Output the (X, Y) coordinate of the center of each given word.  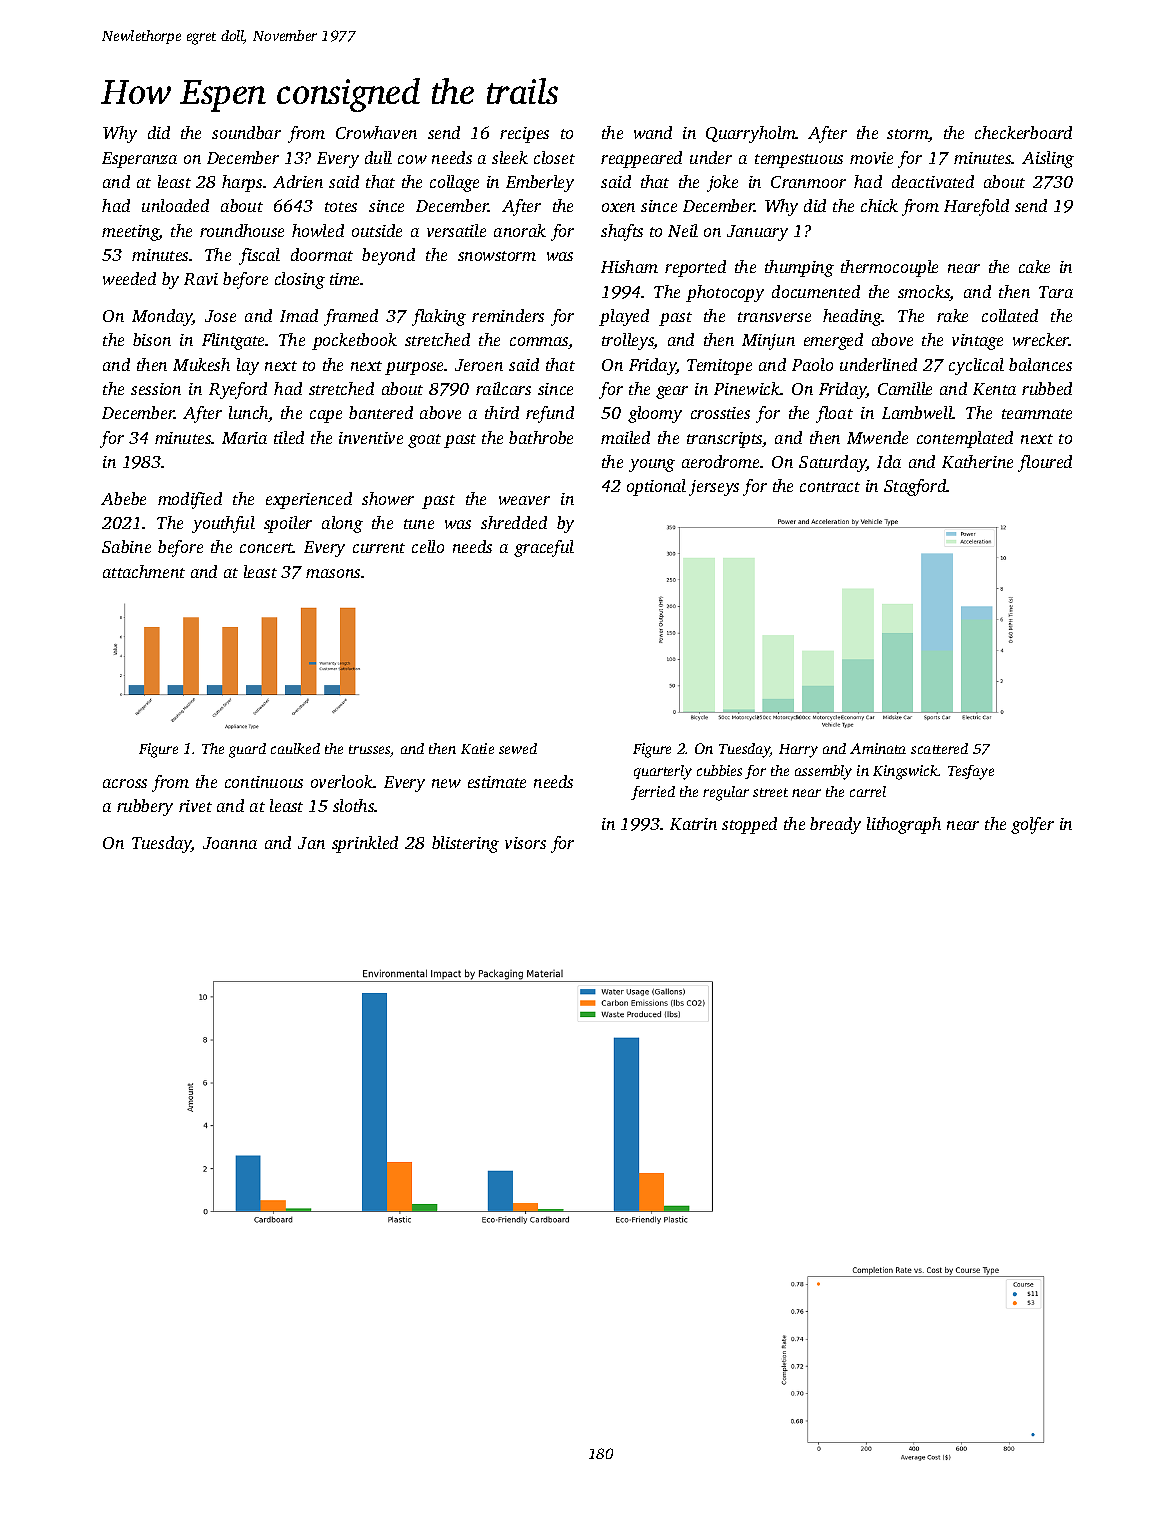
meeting (130, 233)
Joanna (230, 843)
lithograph (904, 825)
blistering (465, 844)
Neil (683, 230)
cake (1034, 266)
